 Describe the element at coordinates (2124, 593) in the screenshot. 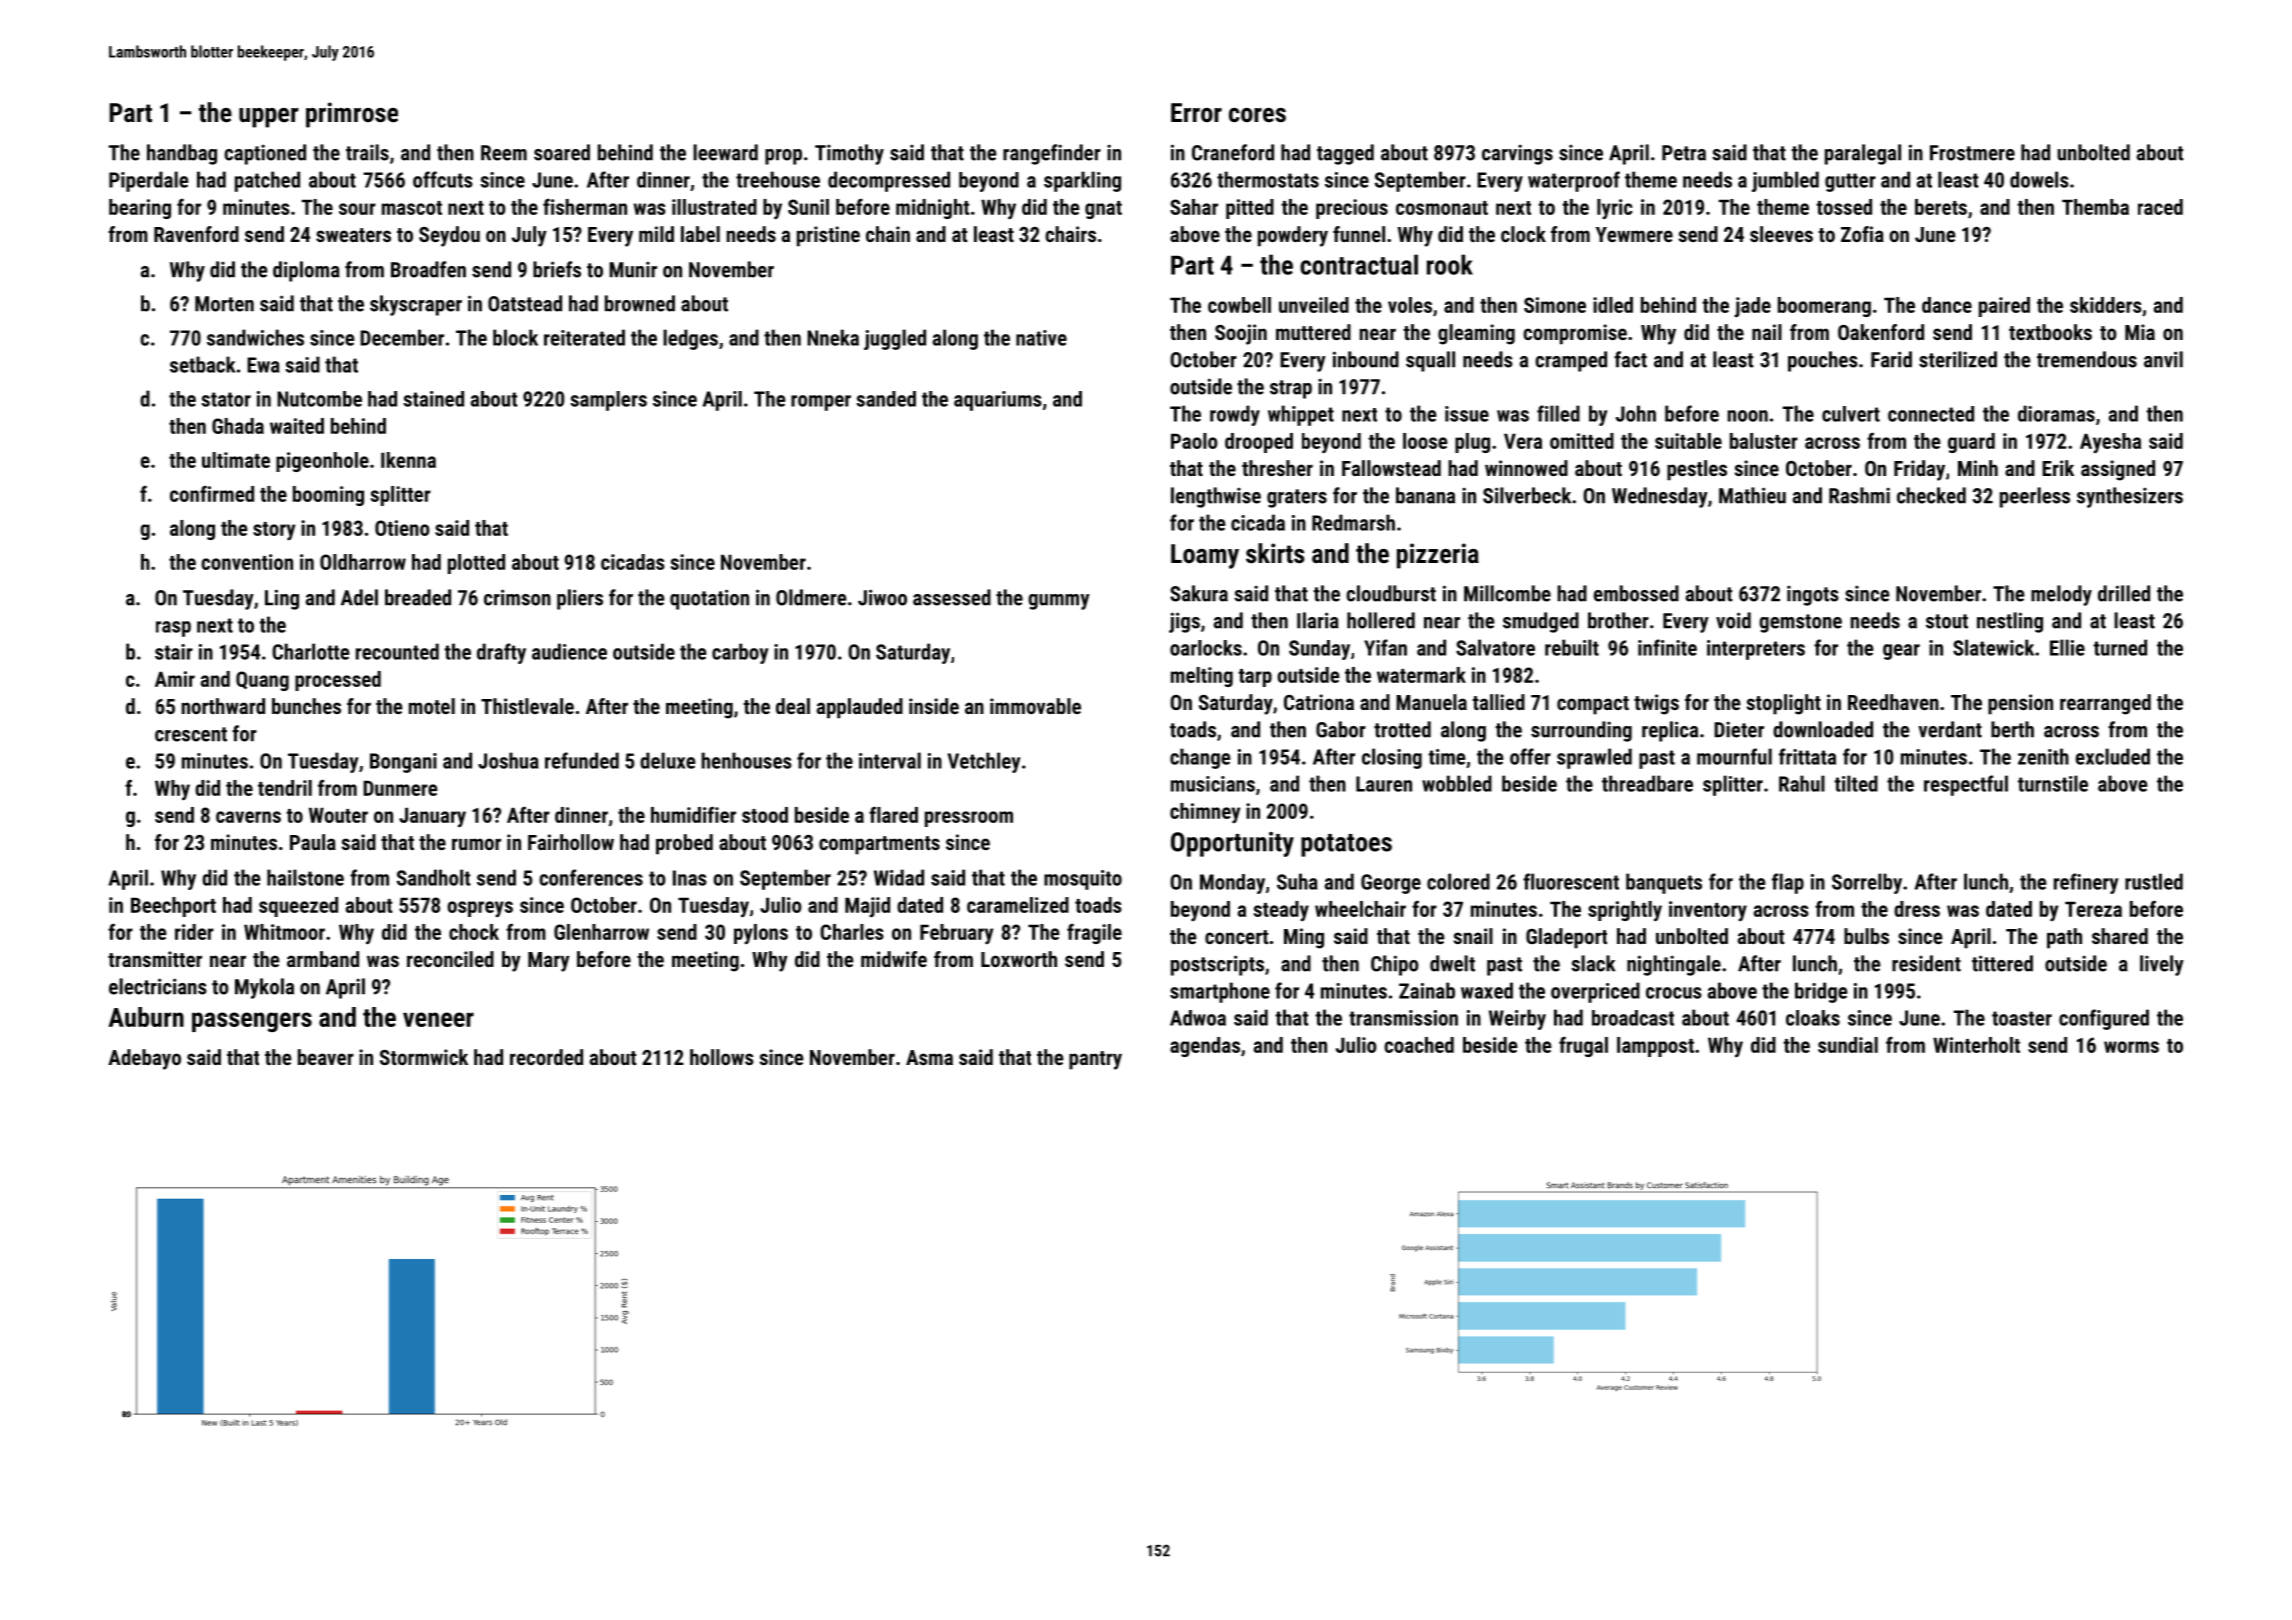

I see `drilled` at that location.
